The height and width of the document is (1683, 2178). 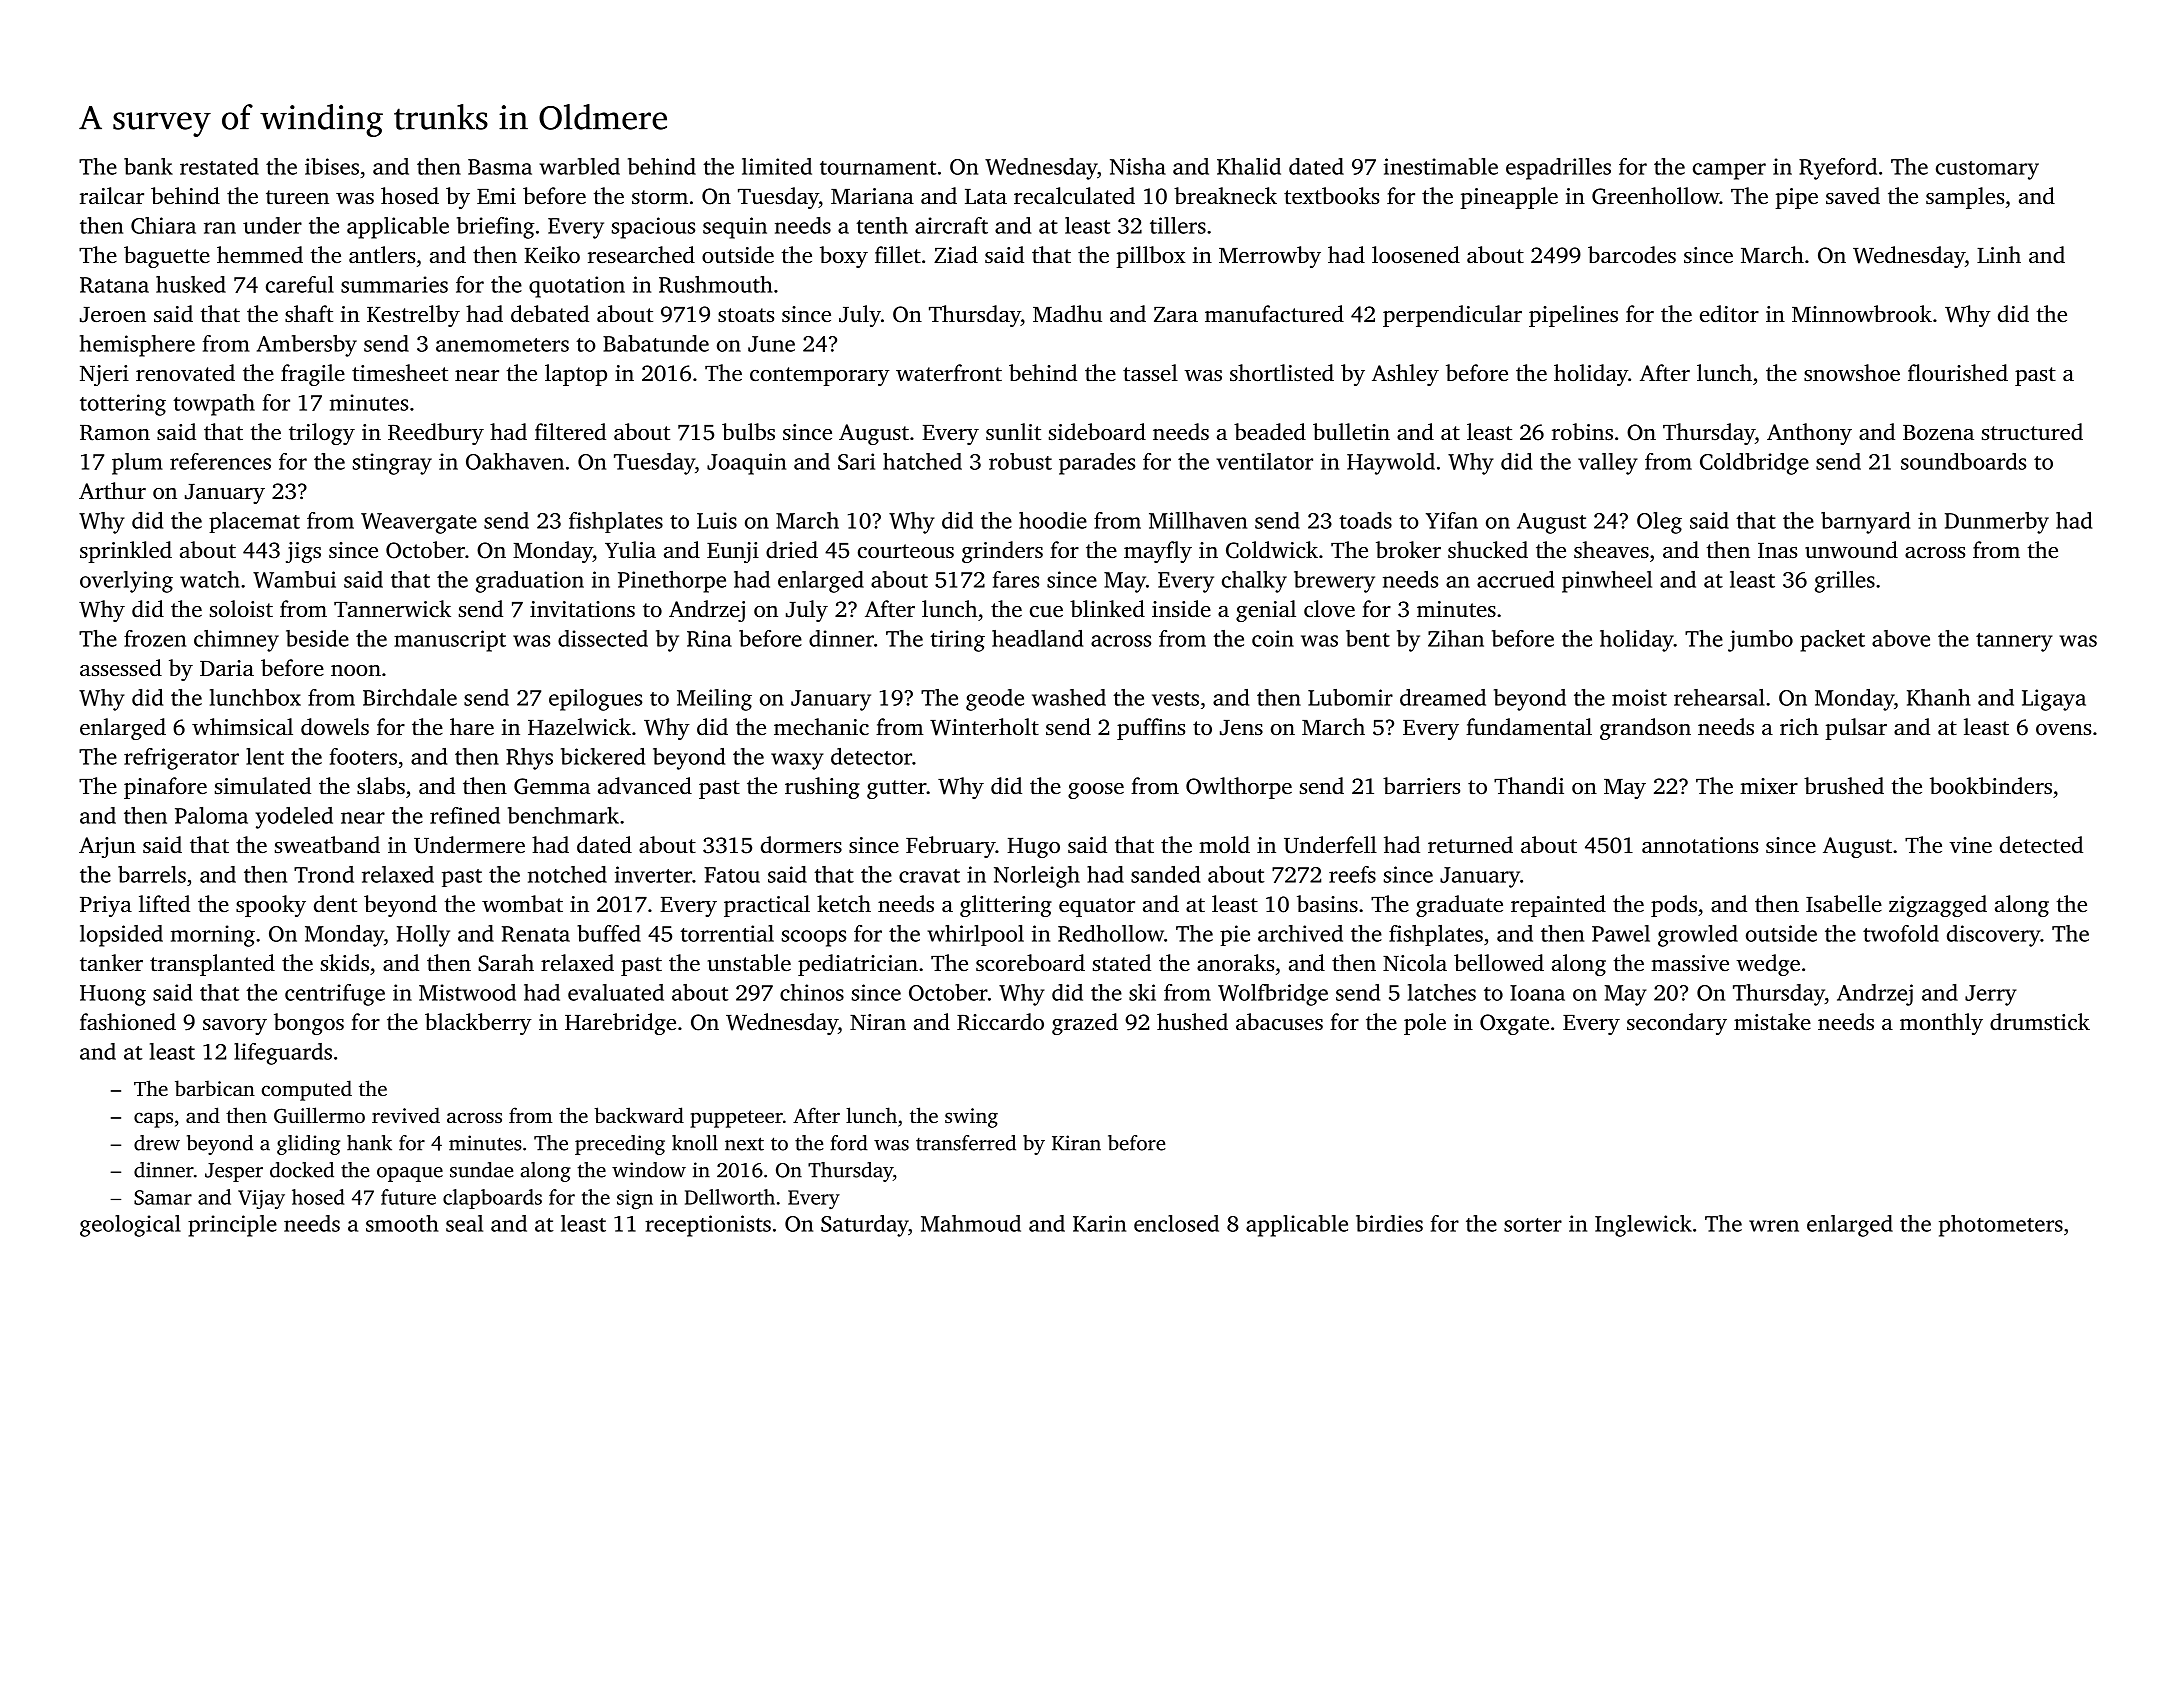 What do you see at coordinates (1987, 170) in the document?
I see `customary` at bounding box center [1987, 170].
